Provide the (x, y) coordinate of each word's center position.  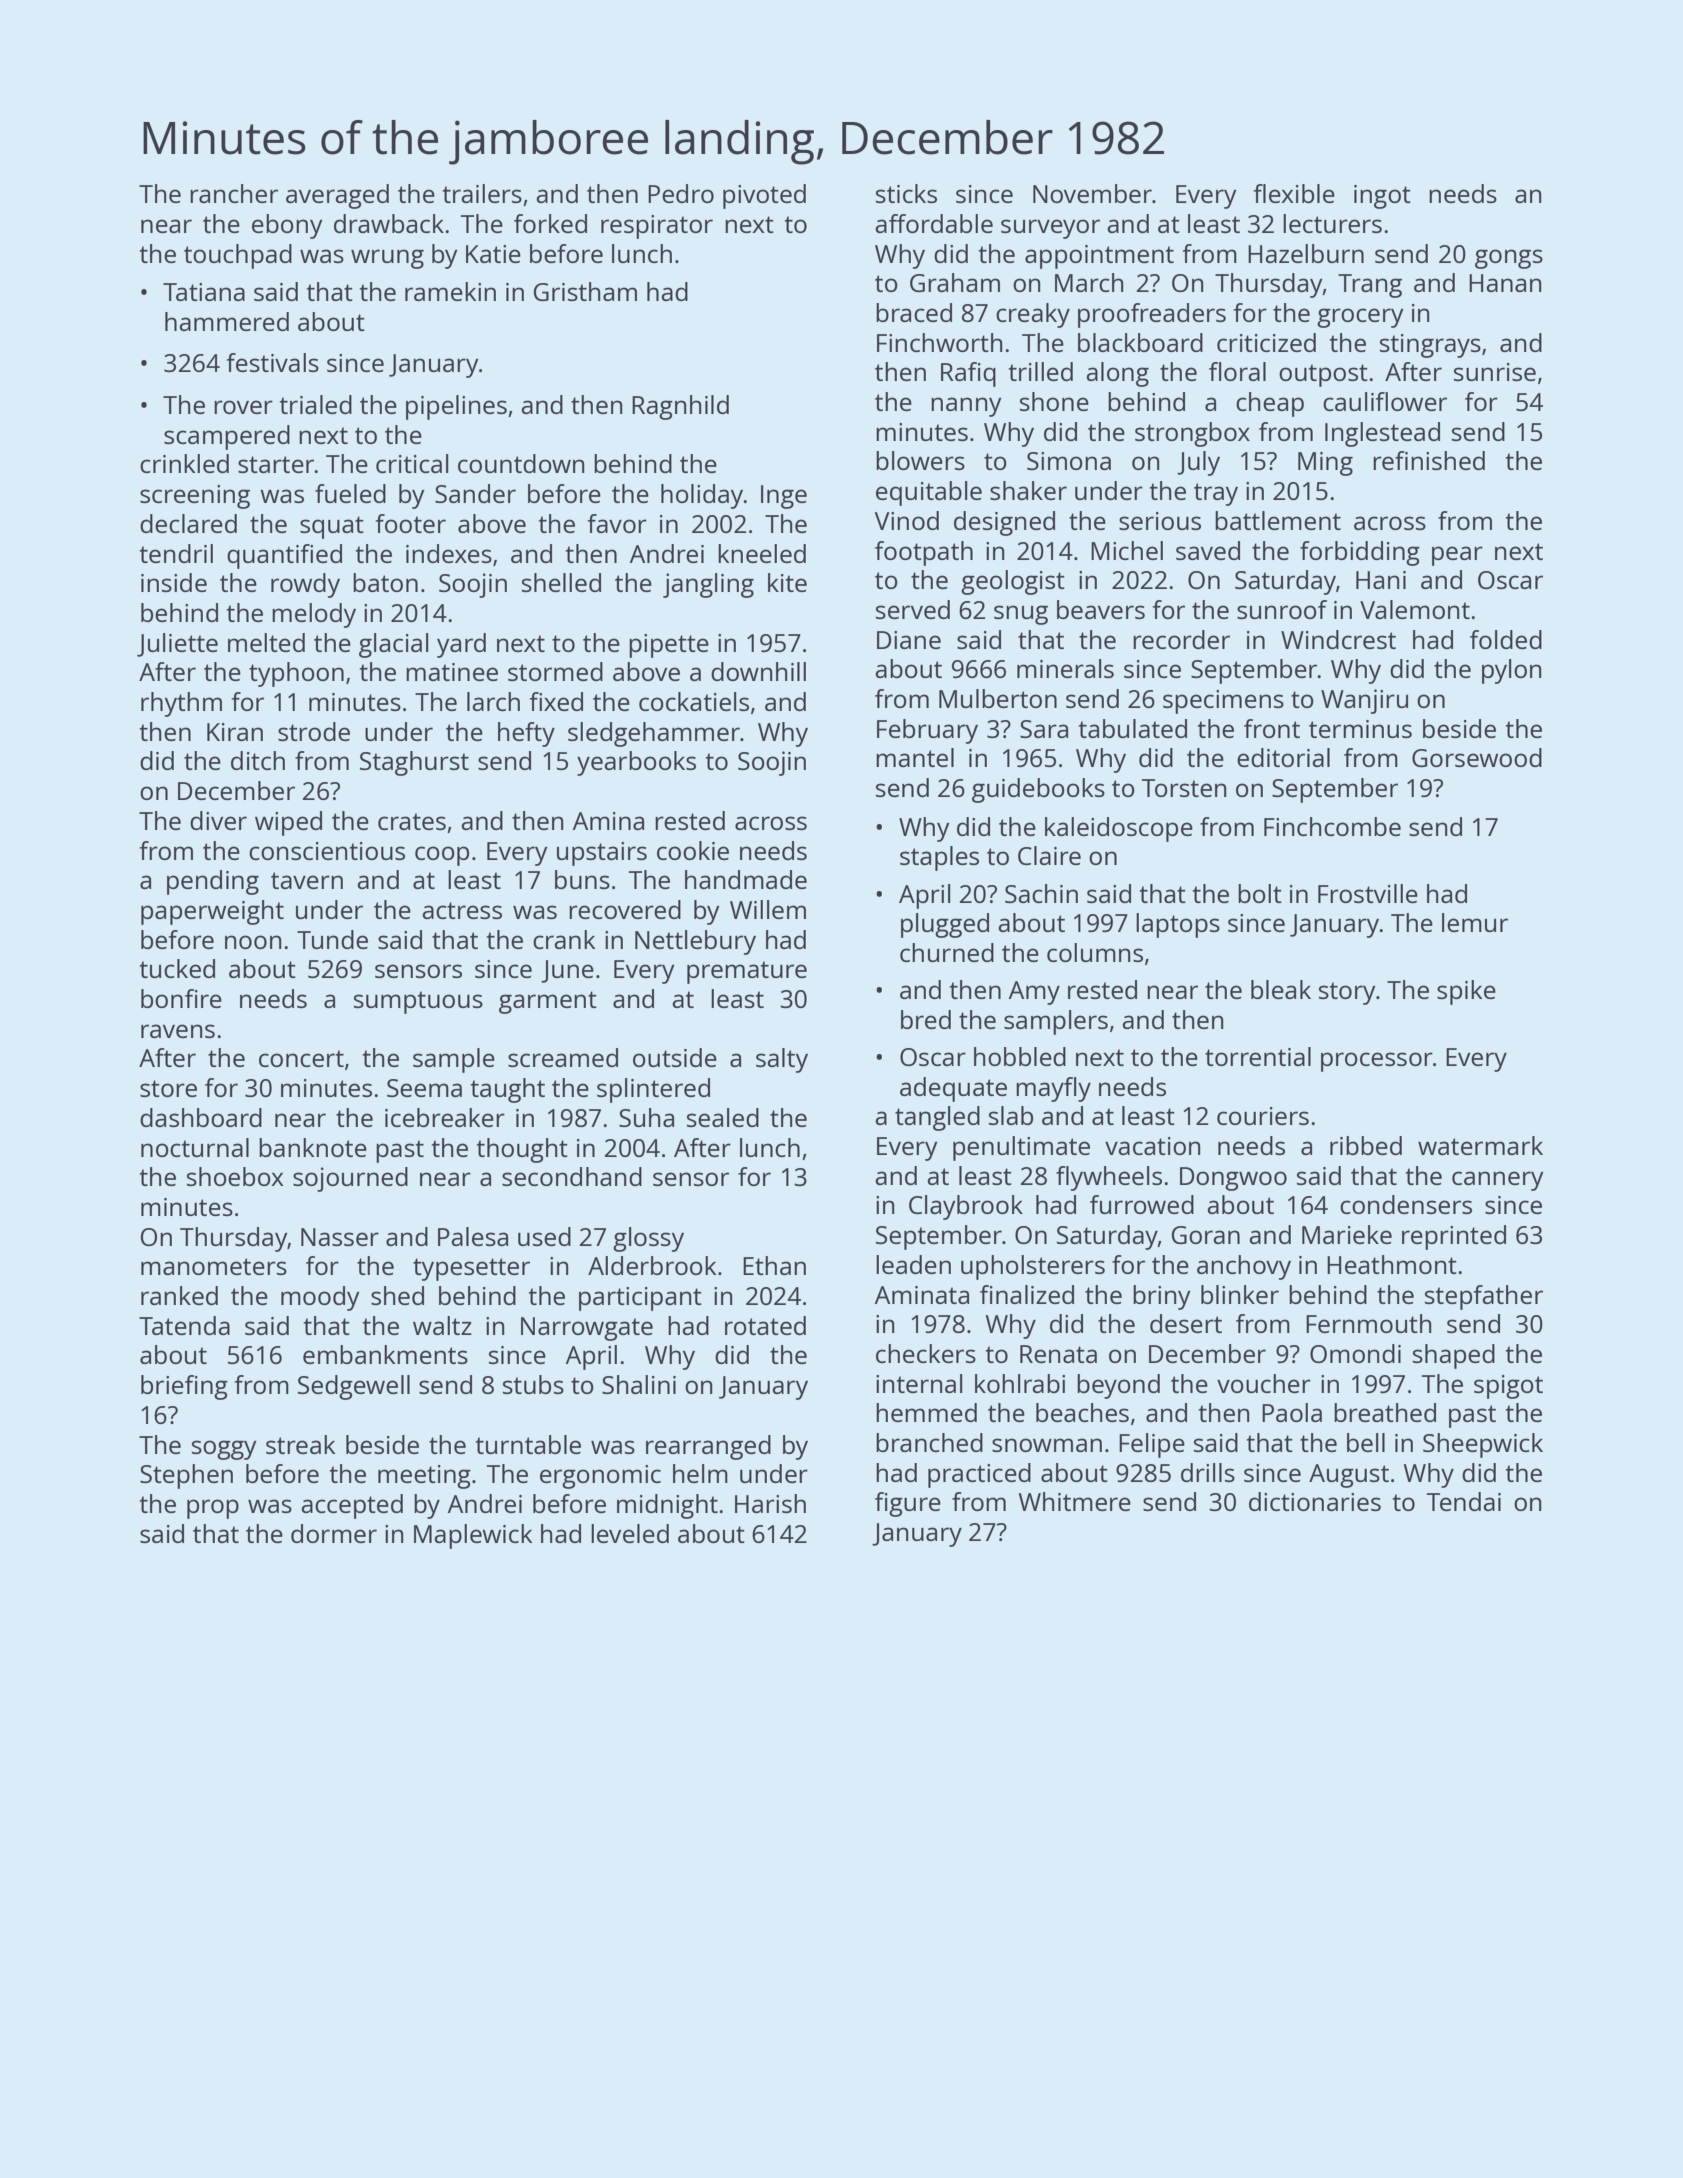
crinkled (184, 463)
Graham (955, 282)
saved (1208, 550)
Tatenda (184, 1325)
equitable (929, 493)
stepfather (1484, 1297)
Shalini (639, 1384)
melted (266, 642)
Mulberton (998, 698)
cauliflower (1385, 401)
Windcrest (1338, 639)
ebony (287, 226)
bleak (1281, 989)
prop (213, 1509)
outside (675, 1057)
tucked (177, 968)
